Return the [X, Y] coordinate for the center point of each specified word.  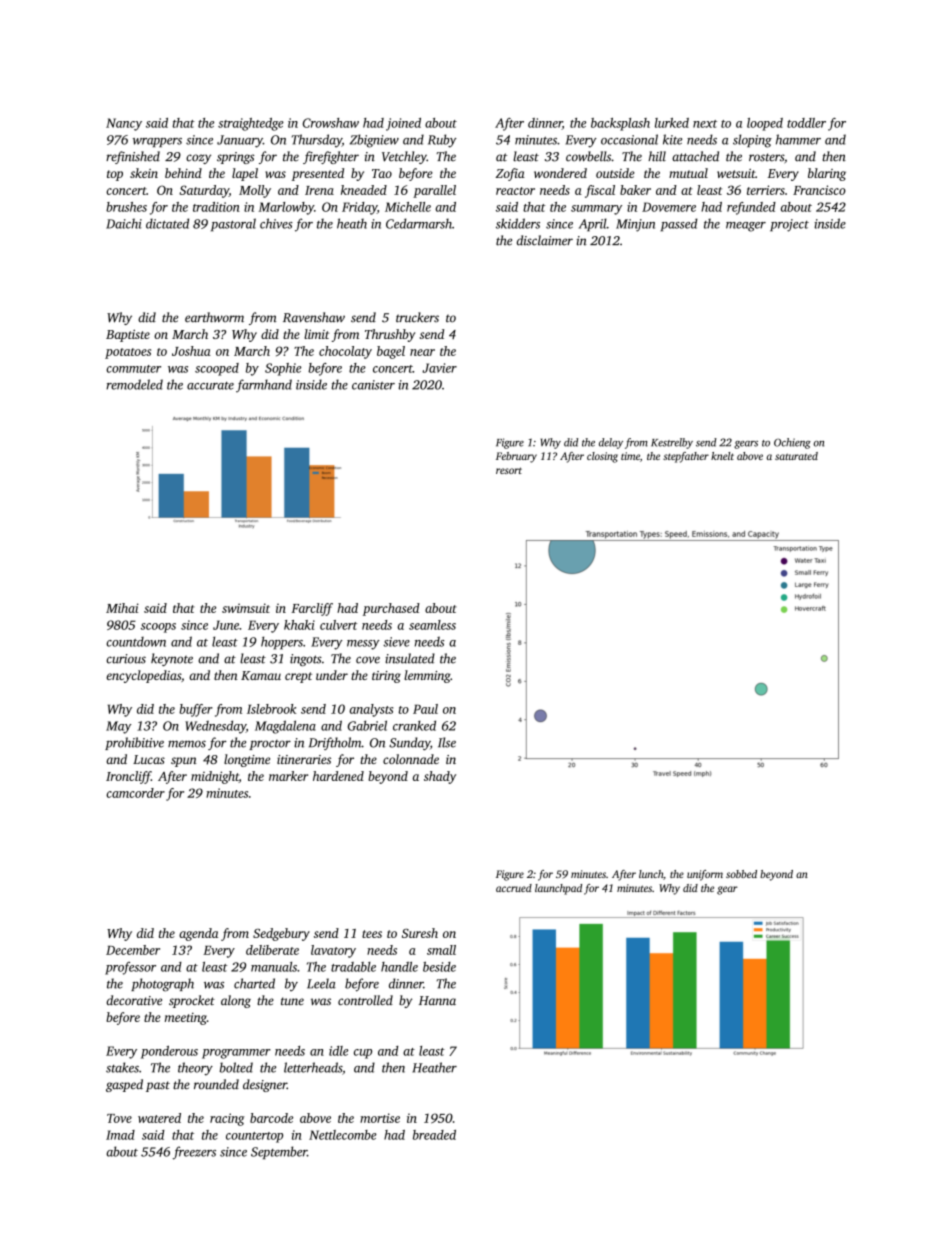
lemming [427, 676]
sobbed [741, 874]
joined [403, 124]
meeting [186, 1019]
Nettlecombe [343, 1135]
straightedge [251, 124]
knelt [722, 456]
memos [187, 744]
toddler [806, 123]
